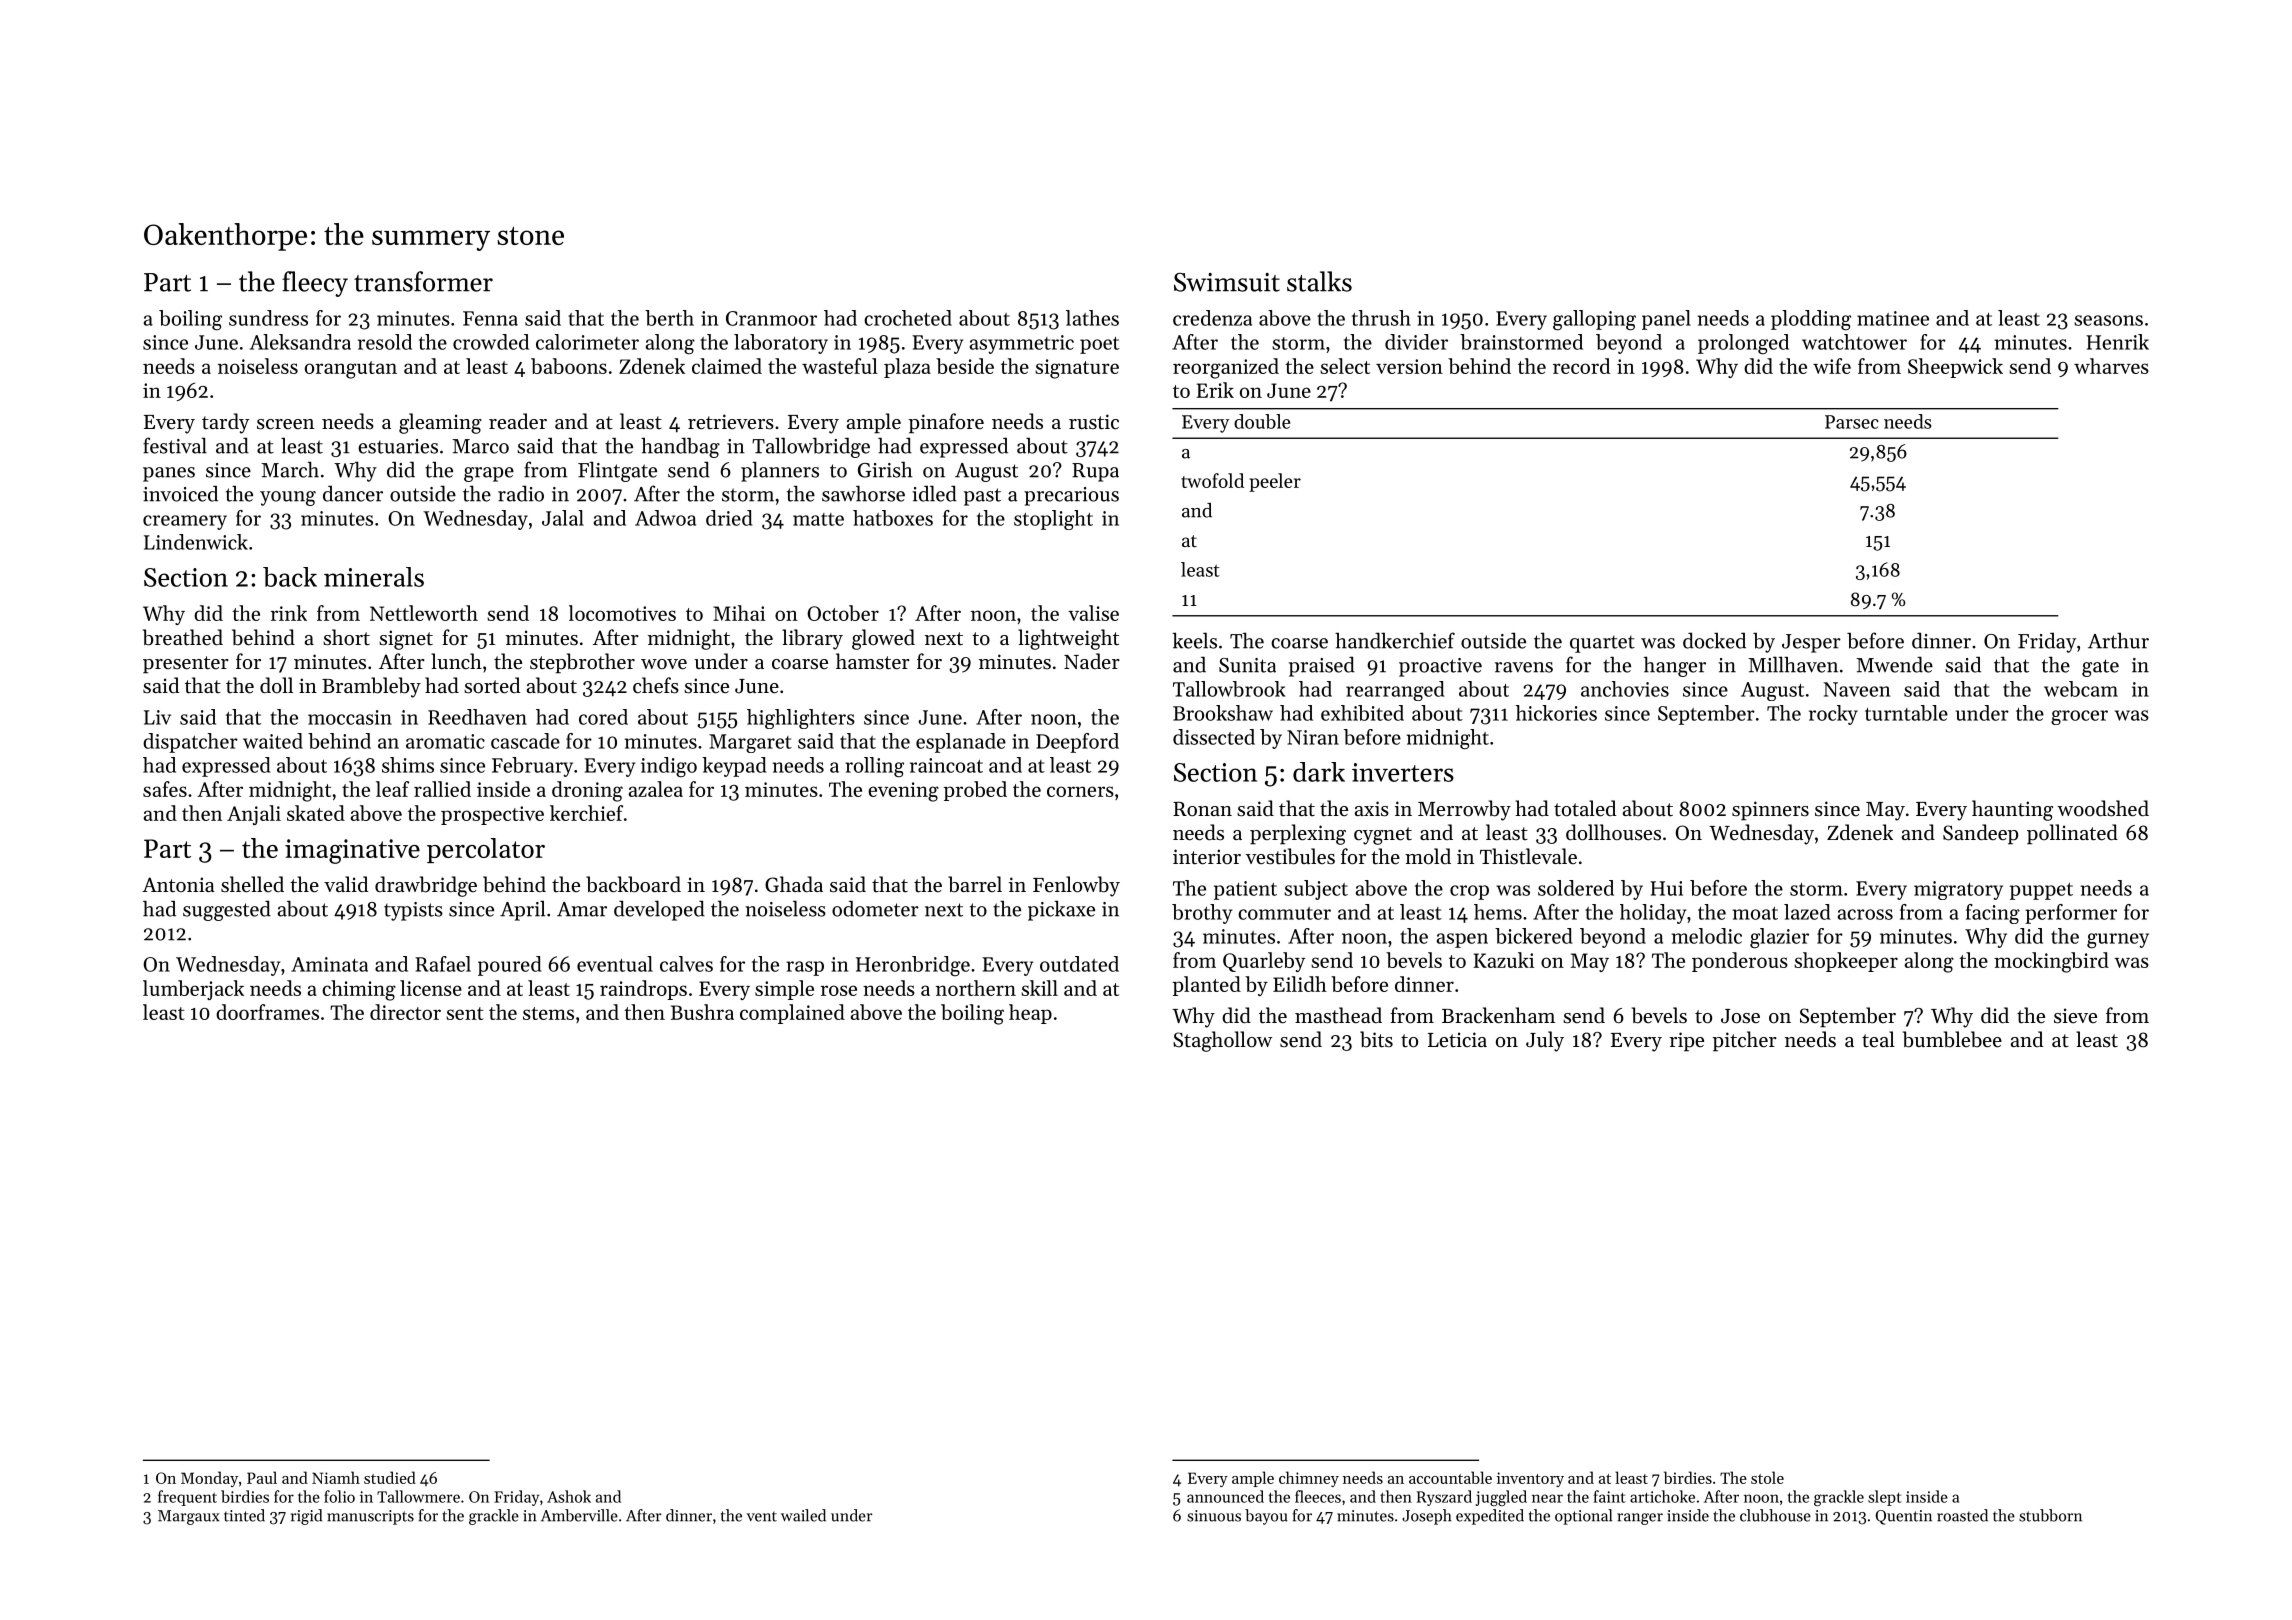  I want to click on Margaux, so click(188, 1517).
